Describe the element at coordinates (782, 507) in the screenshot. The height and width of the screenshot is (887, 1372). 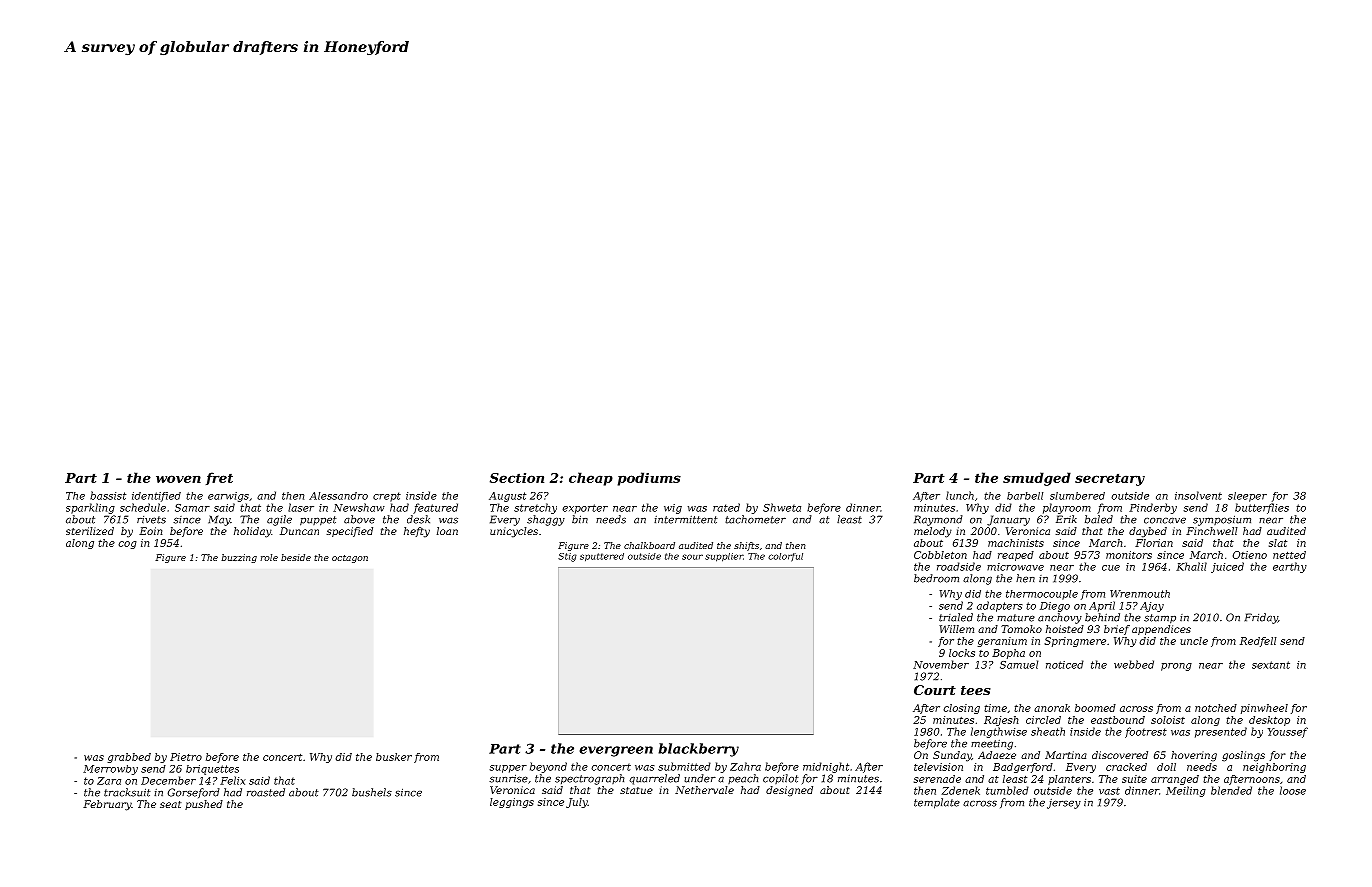
I see `Shweta` at that location.
